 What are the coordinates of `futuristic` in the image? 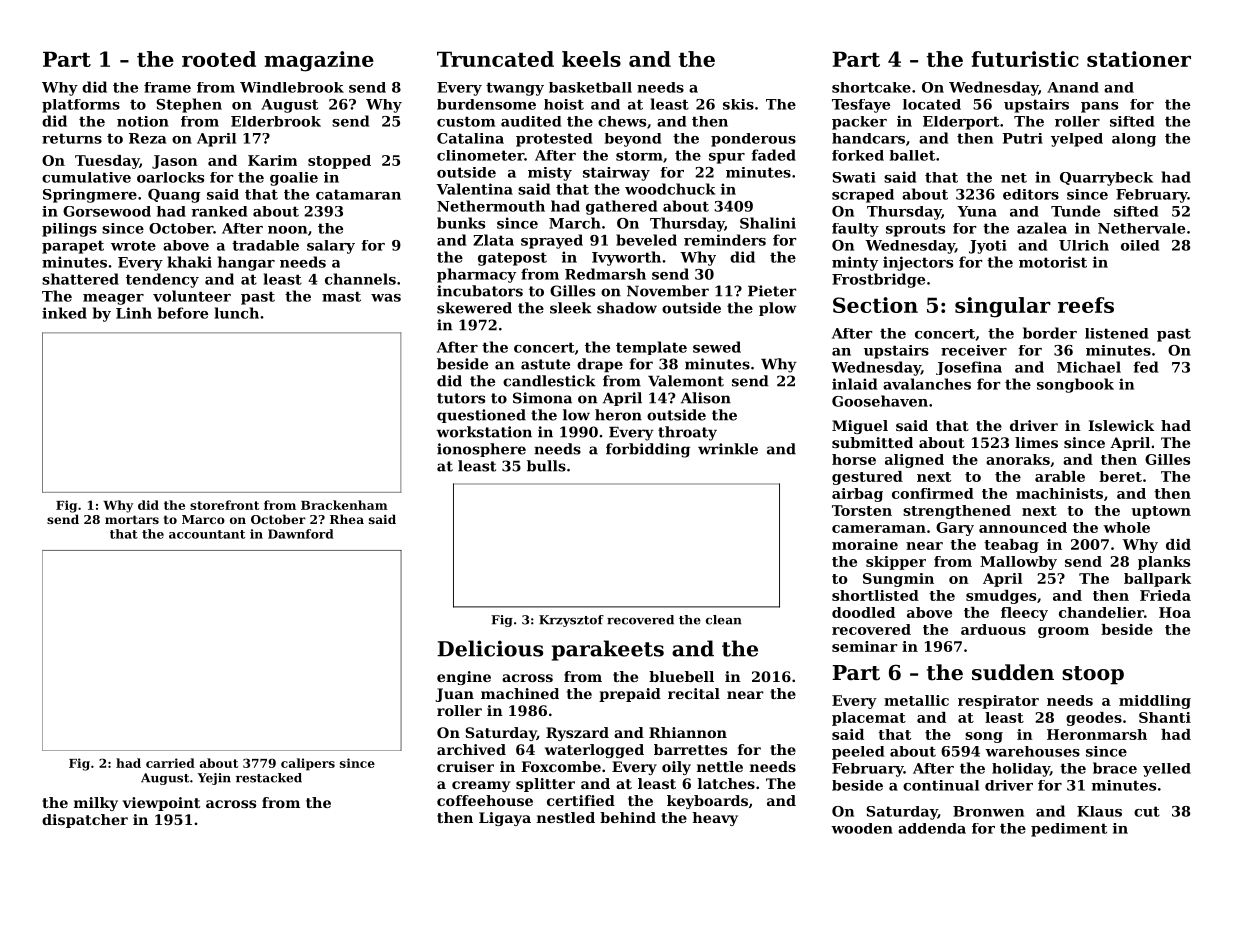 It's located at (1025, 59).
